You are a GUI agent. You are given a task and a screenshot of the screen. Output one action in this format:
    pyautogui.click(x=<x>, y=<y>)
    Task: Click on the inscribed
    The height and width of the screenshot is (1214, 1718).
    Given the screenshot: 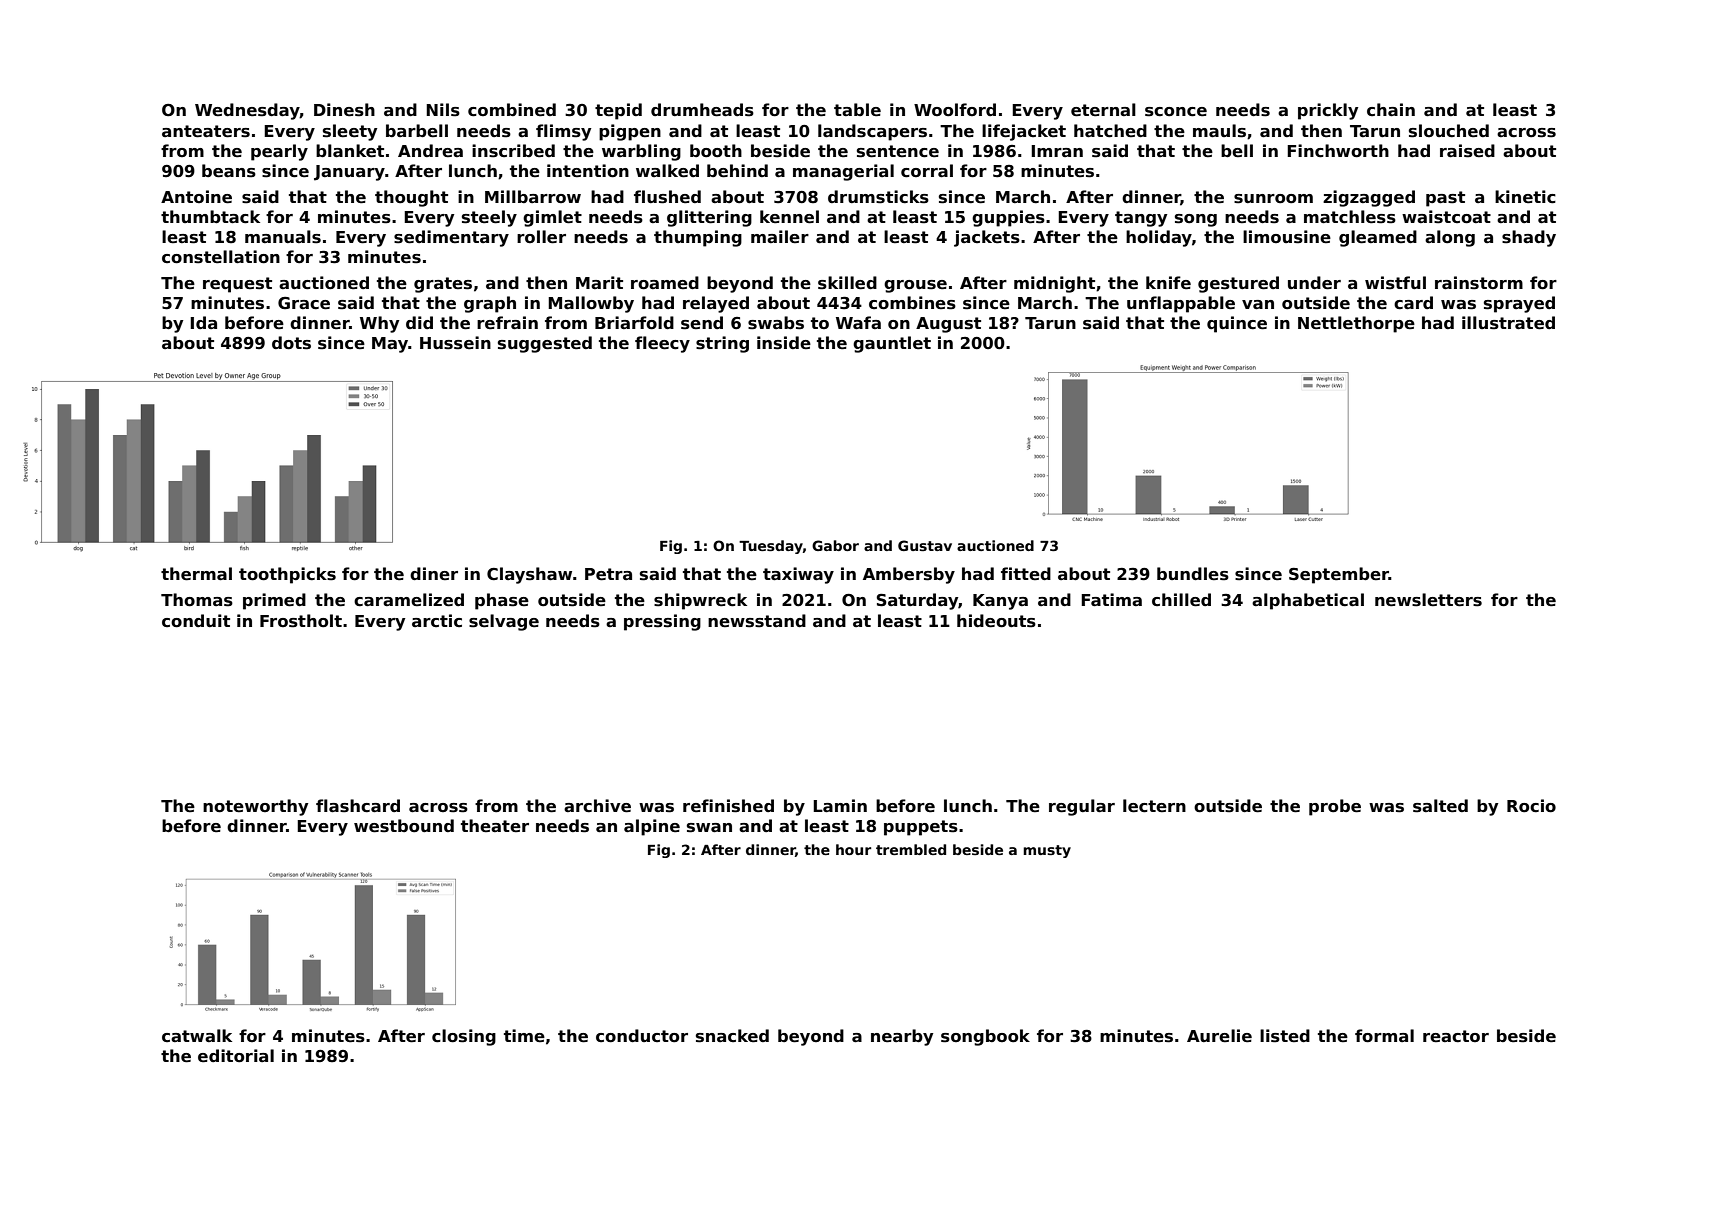 What is the action you would take?
    pyautogui.click(x=513, y=151)
